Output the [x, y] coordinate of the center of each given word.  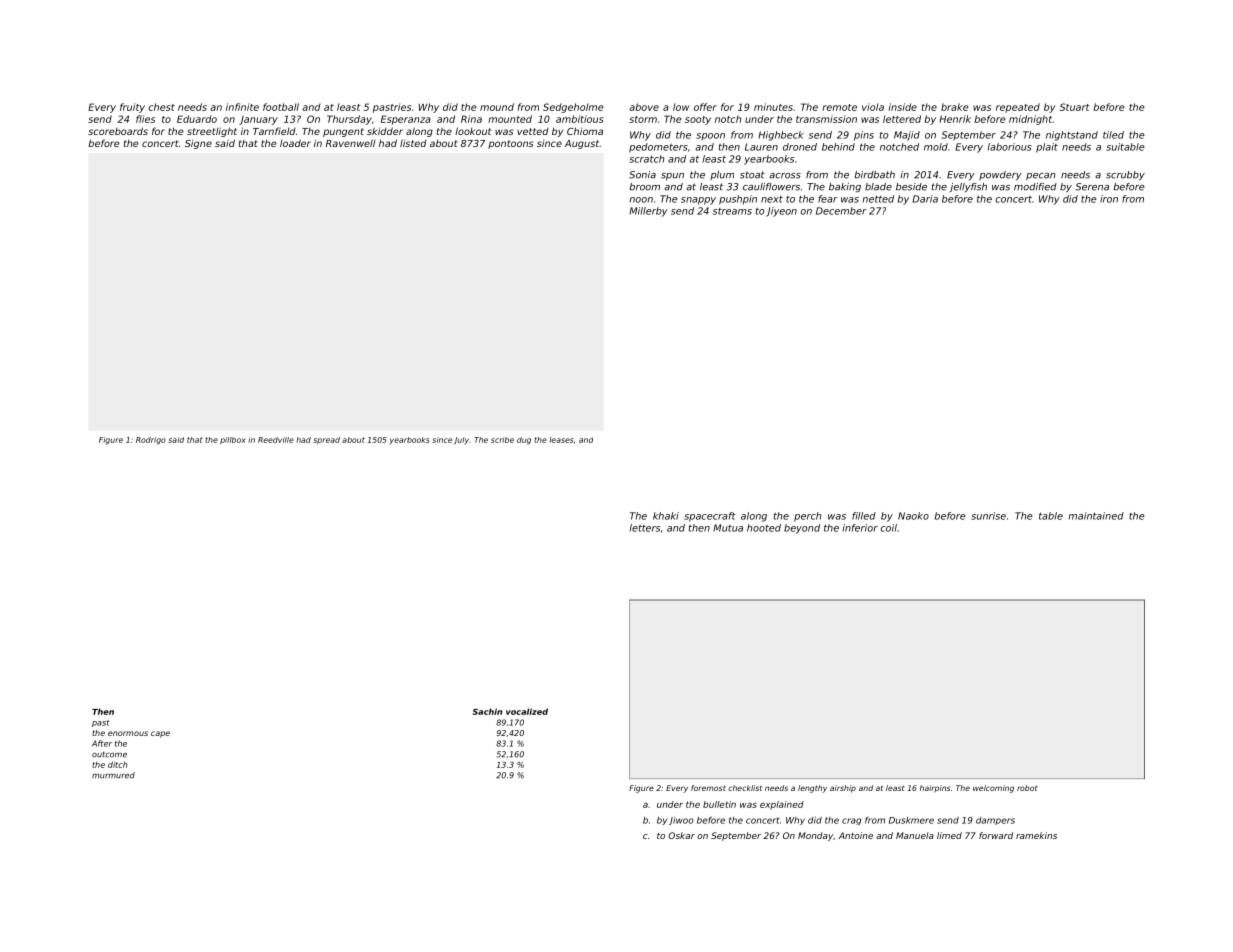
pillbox [233, 441]
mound [497, 107]
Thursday [349, 120]
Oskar [681, 835]
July [461, 440]
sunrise [988, 516]
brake [955, 107]
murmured [113, 775]
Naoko [913, 516]
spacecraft [710, 517]
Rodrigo [151, 441]
